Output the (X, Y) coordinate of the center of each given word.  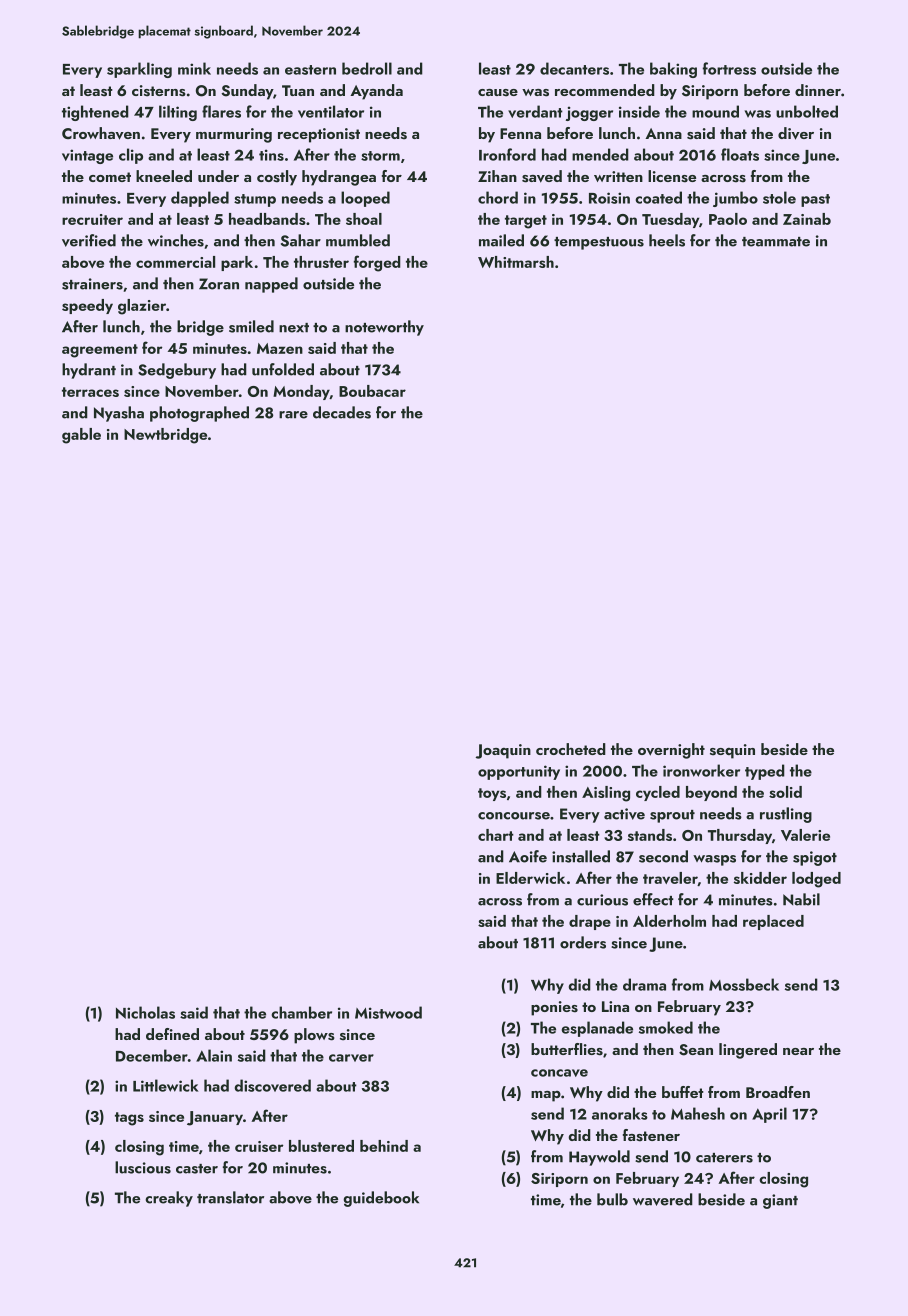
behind (384, 1146)
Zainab (807, 219)
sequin (732, 751)
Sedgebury (177, 371)
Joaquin (503, 751)
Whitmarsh (516, 262)
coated (658, 197)
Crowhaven (101, 133)
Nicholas (145, 1012)
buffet (683, 1092)
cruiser (259, 1146)
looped (365, 199)
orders (583, 942)
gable (81, 436)
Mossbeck (744, 984)
